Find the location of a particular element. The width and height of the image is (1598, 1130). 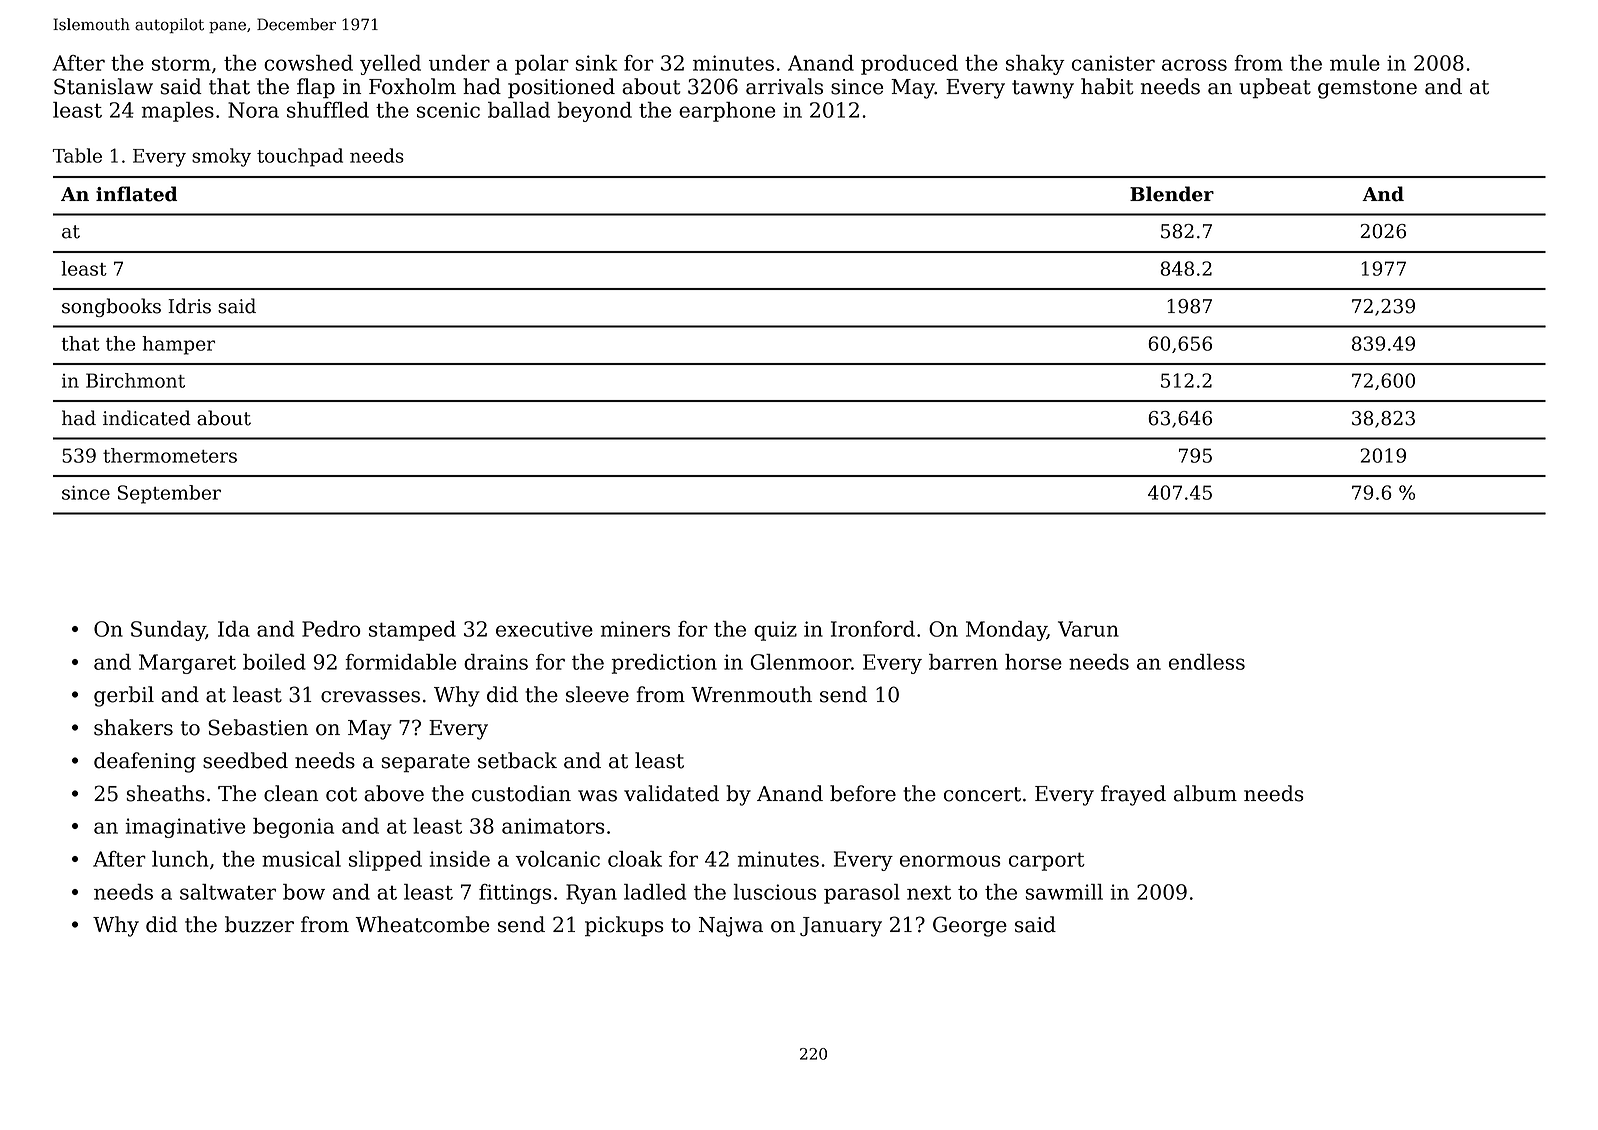

Sunday is located at coordinates (168, 631).
